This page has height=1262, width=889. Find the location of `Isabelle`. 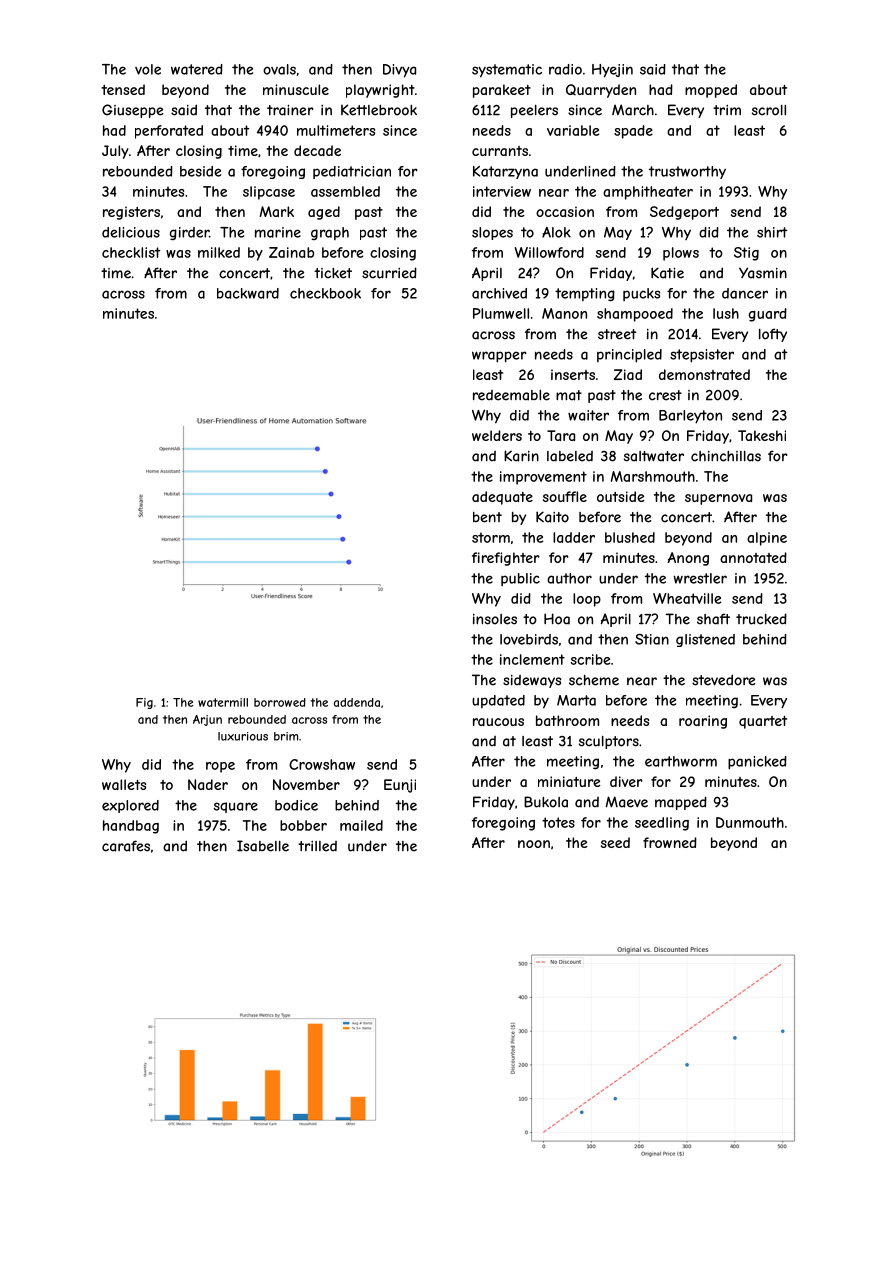

Isabelle is located at coordinates (263, 846).
